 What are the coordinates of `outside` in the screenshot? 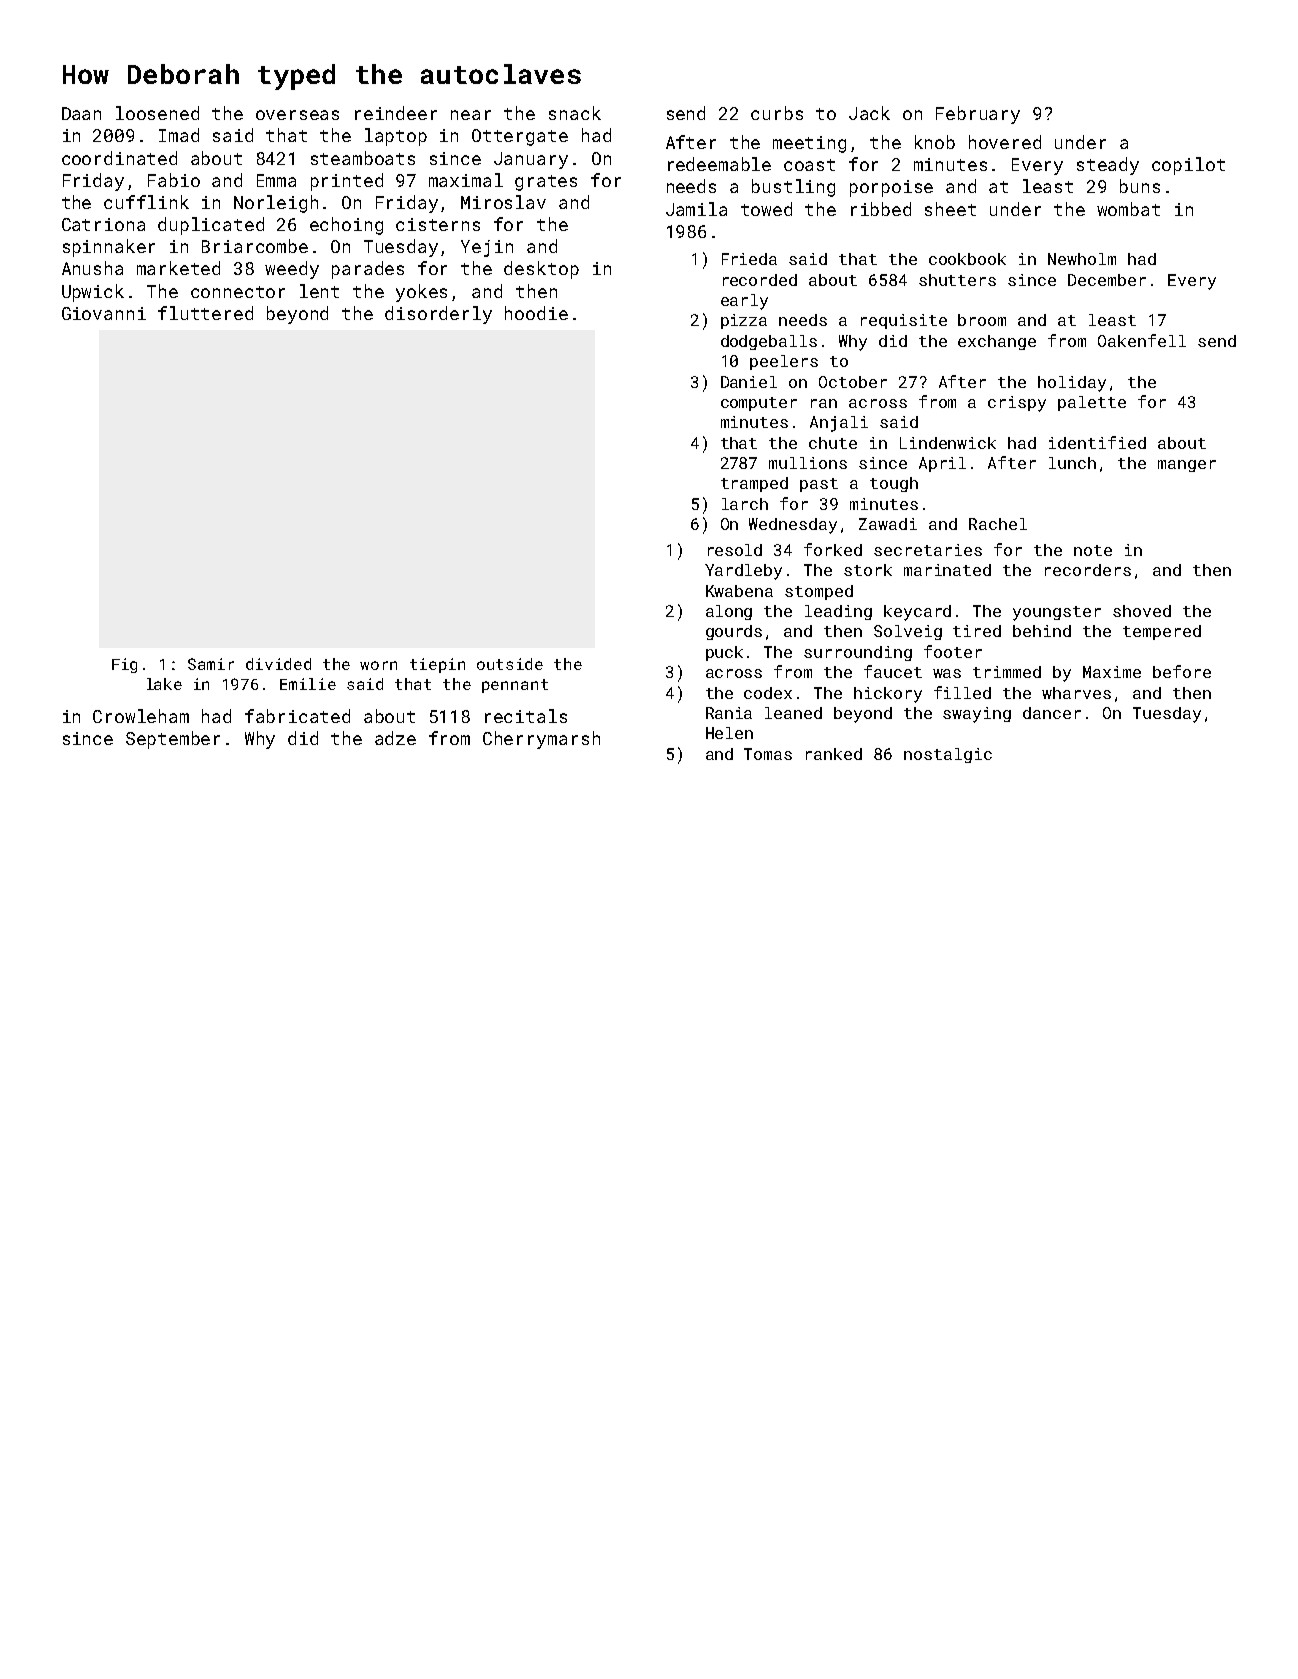 It's located at (510, 664).
